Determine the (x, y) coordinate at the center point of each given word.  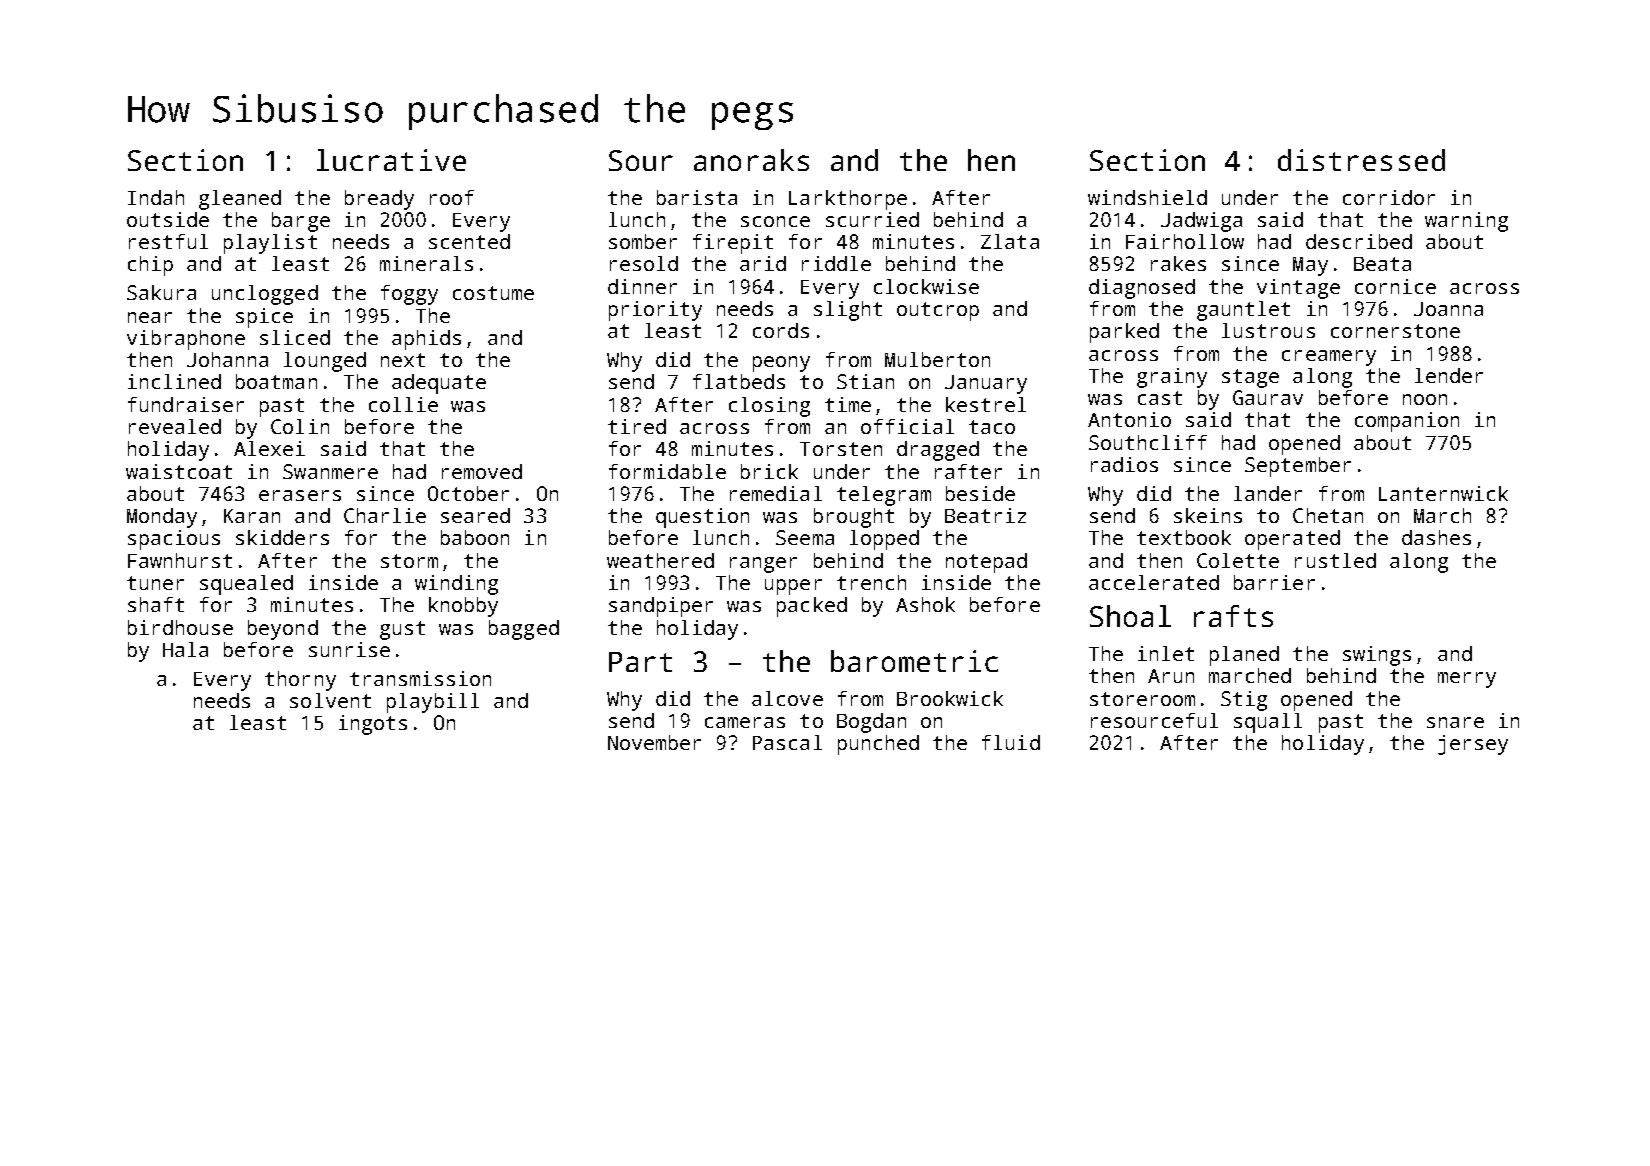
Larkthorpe (848, 200)
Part (640, 662)
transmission (420, 678)
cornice (1395, 286)
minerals (426, 263)
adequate (439, 384)
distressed (1361, 160)
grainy (1172, 378)
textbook (1184, 537)
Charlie (385, 515)
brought (854, 518)
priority (655, 311)
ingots (373, 725)
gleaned (240, 200)
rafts (1233, 616)
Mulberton (937, 359)
